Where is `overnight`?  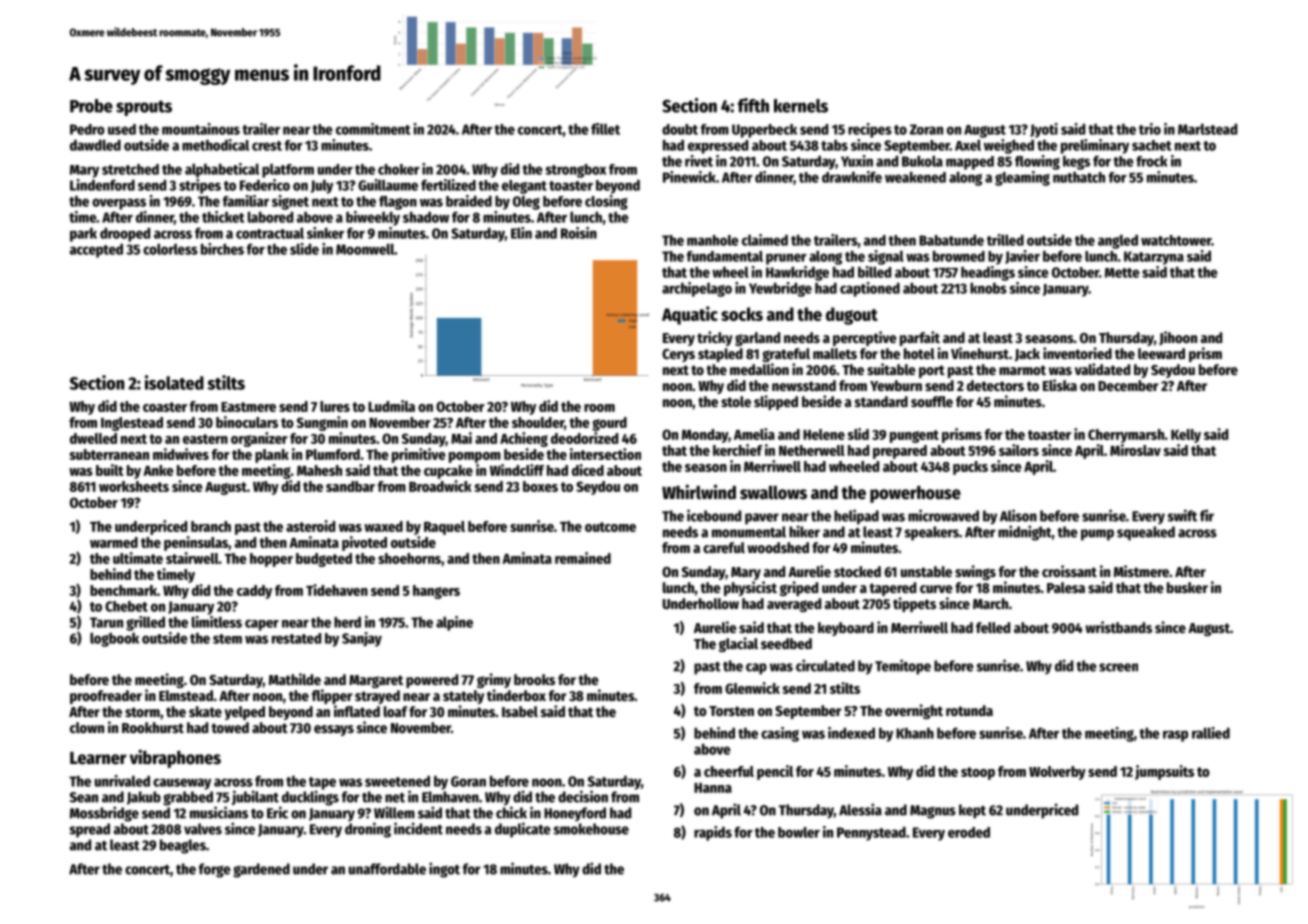
overnight is located at coordinates (914, 711).
